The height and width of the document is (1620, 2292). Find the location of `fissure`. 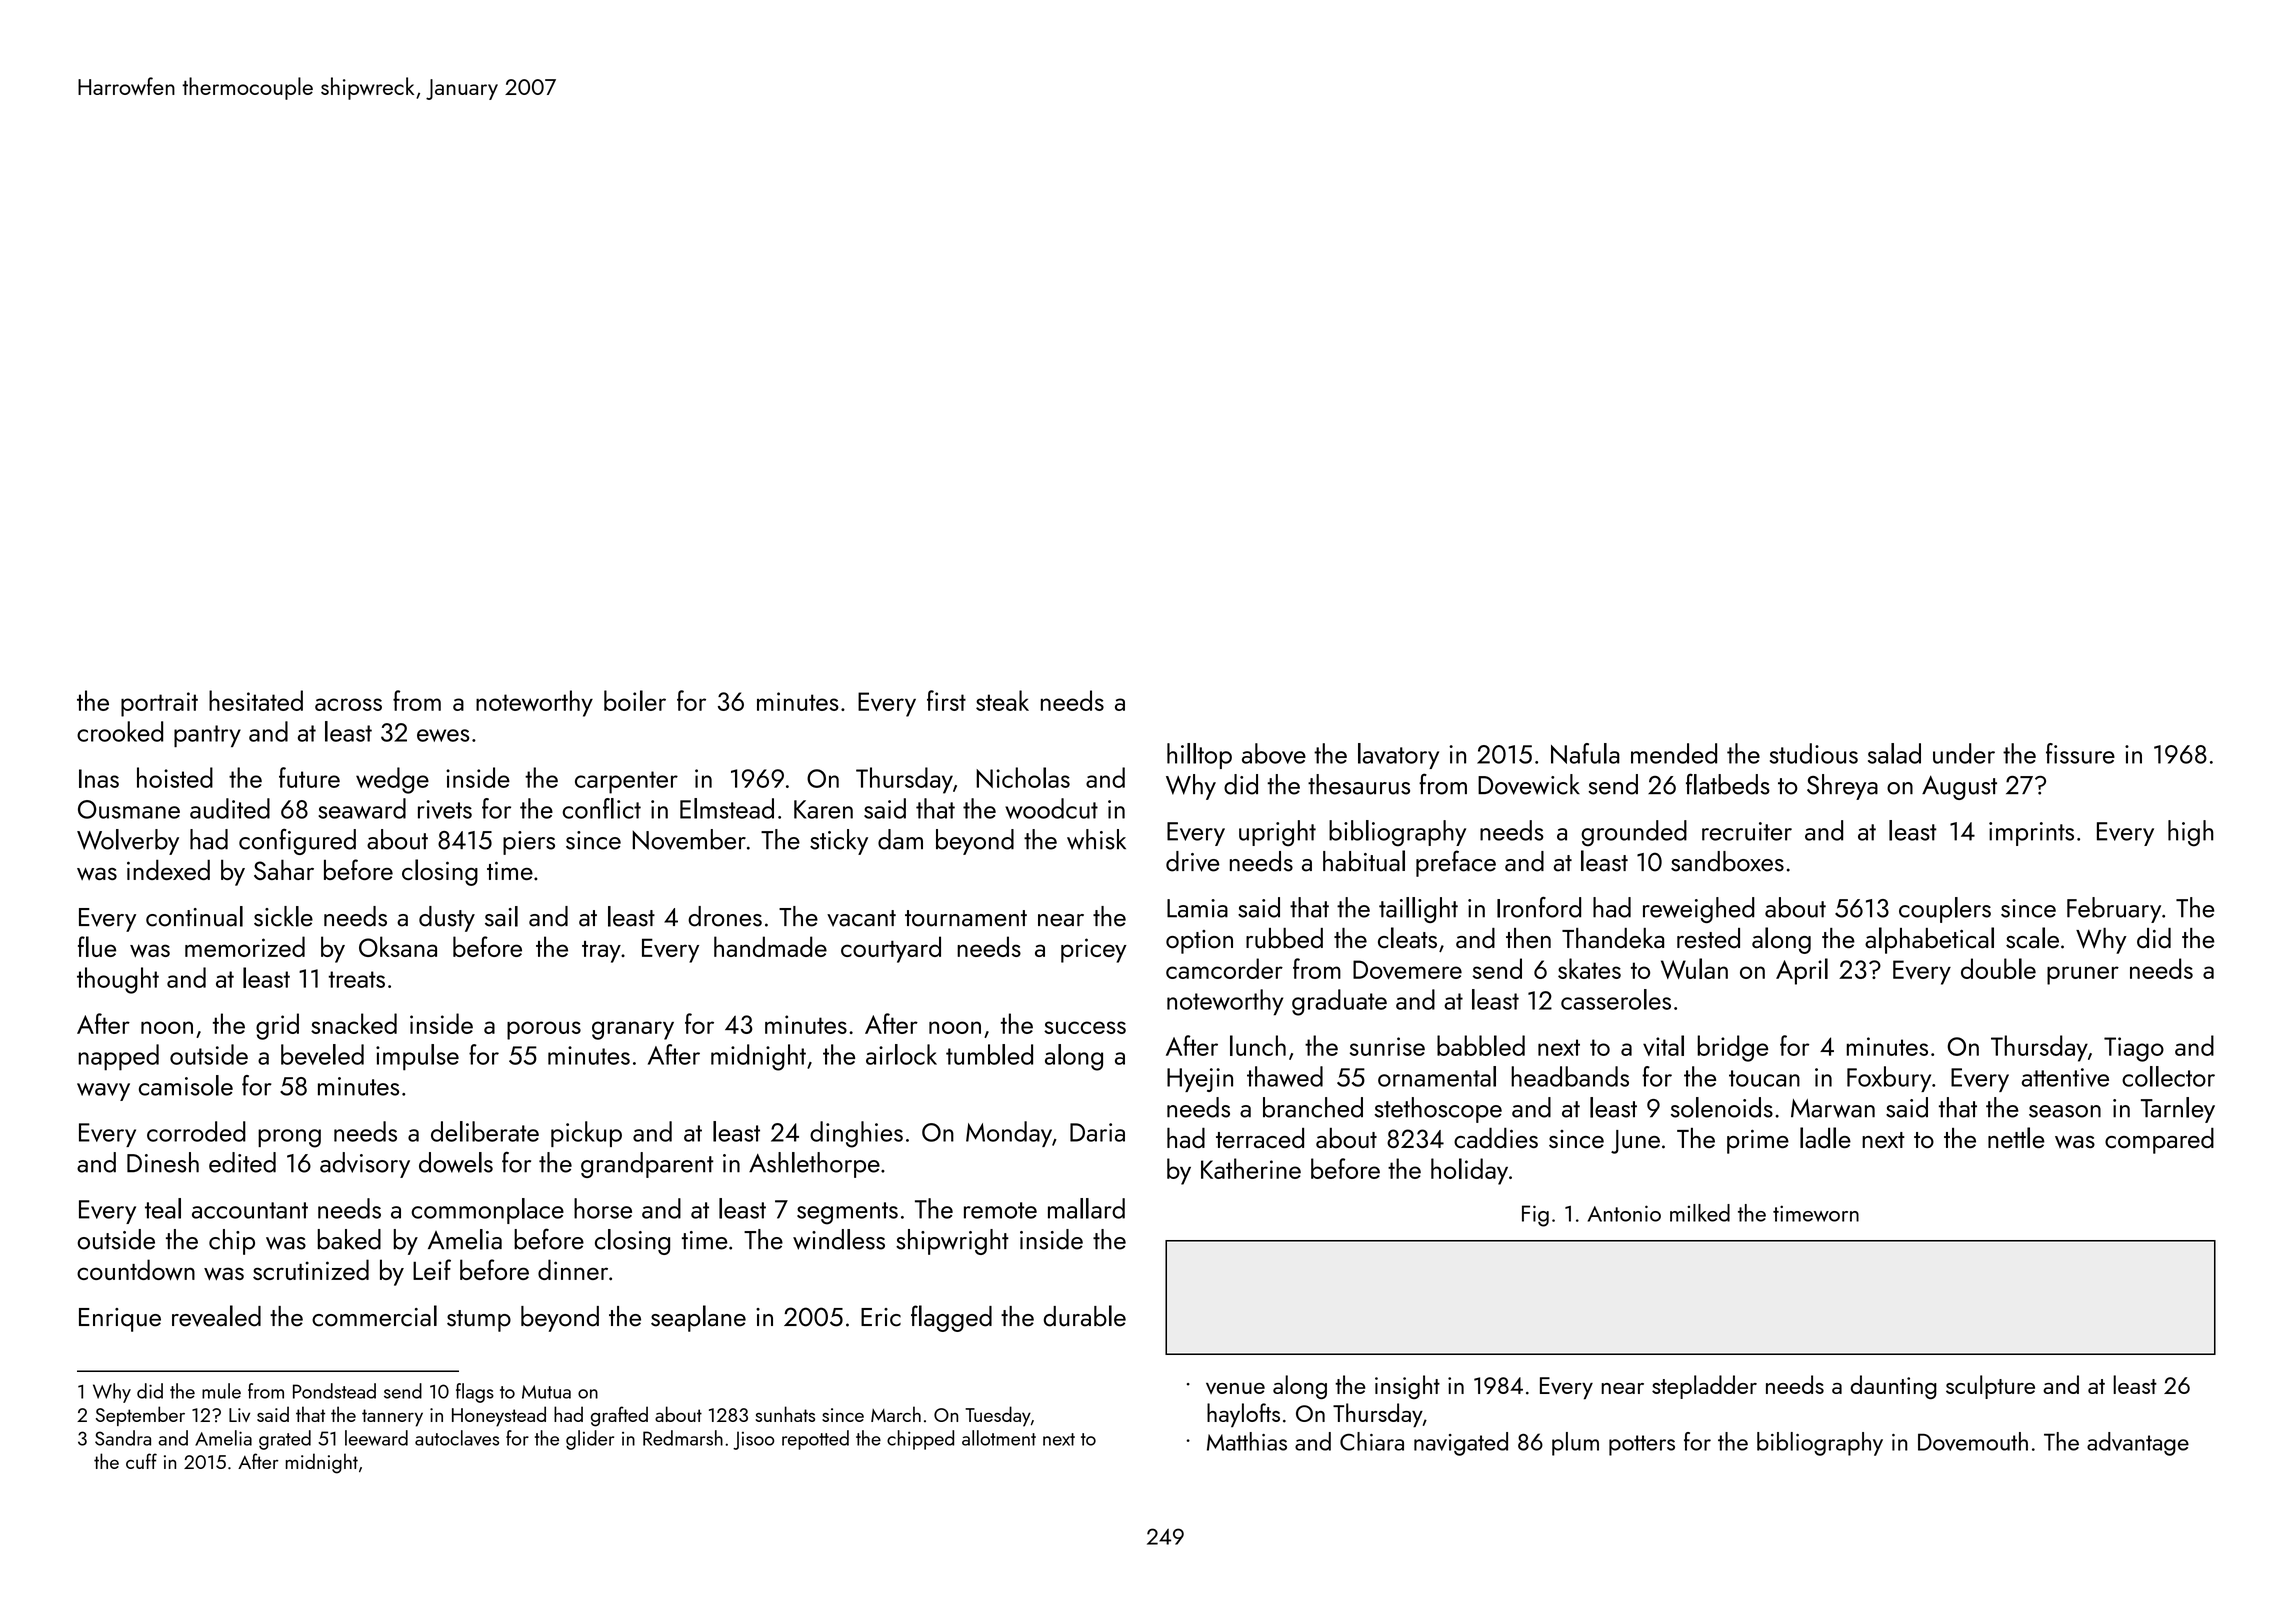

fissure is located at coordinates (2080, 753).
